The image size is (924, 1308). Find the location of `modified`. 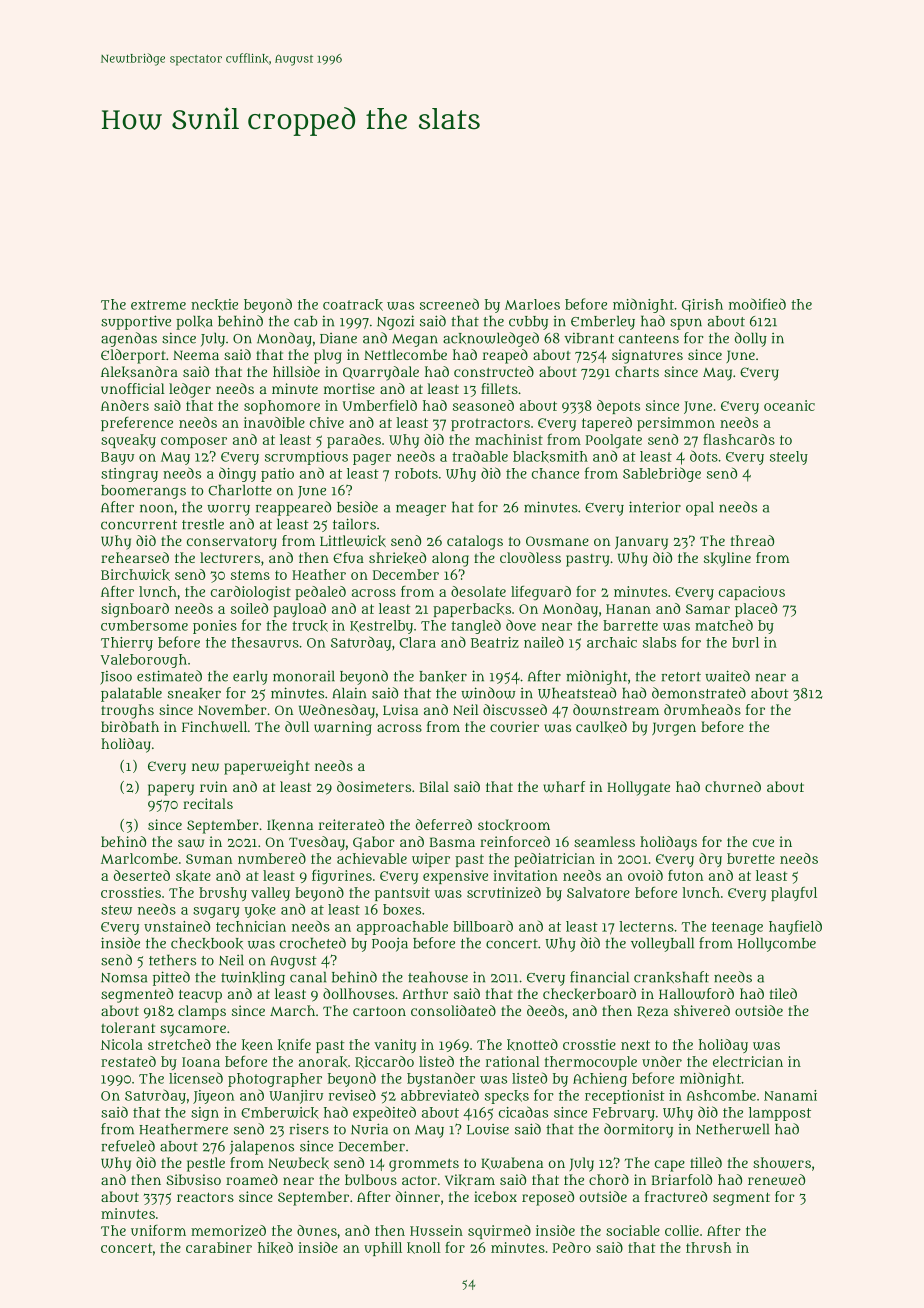

modified is located at coordinates (757, 304).
